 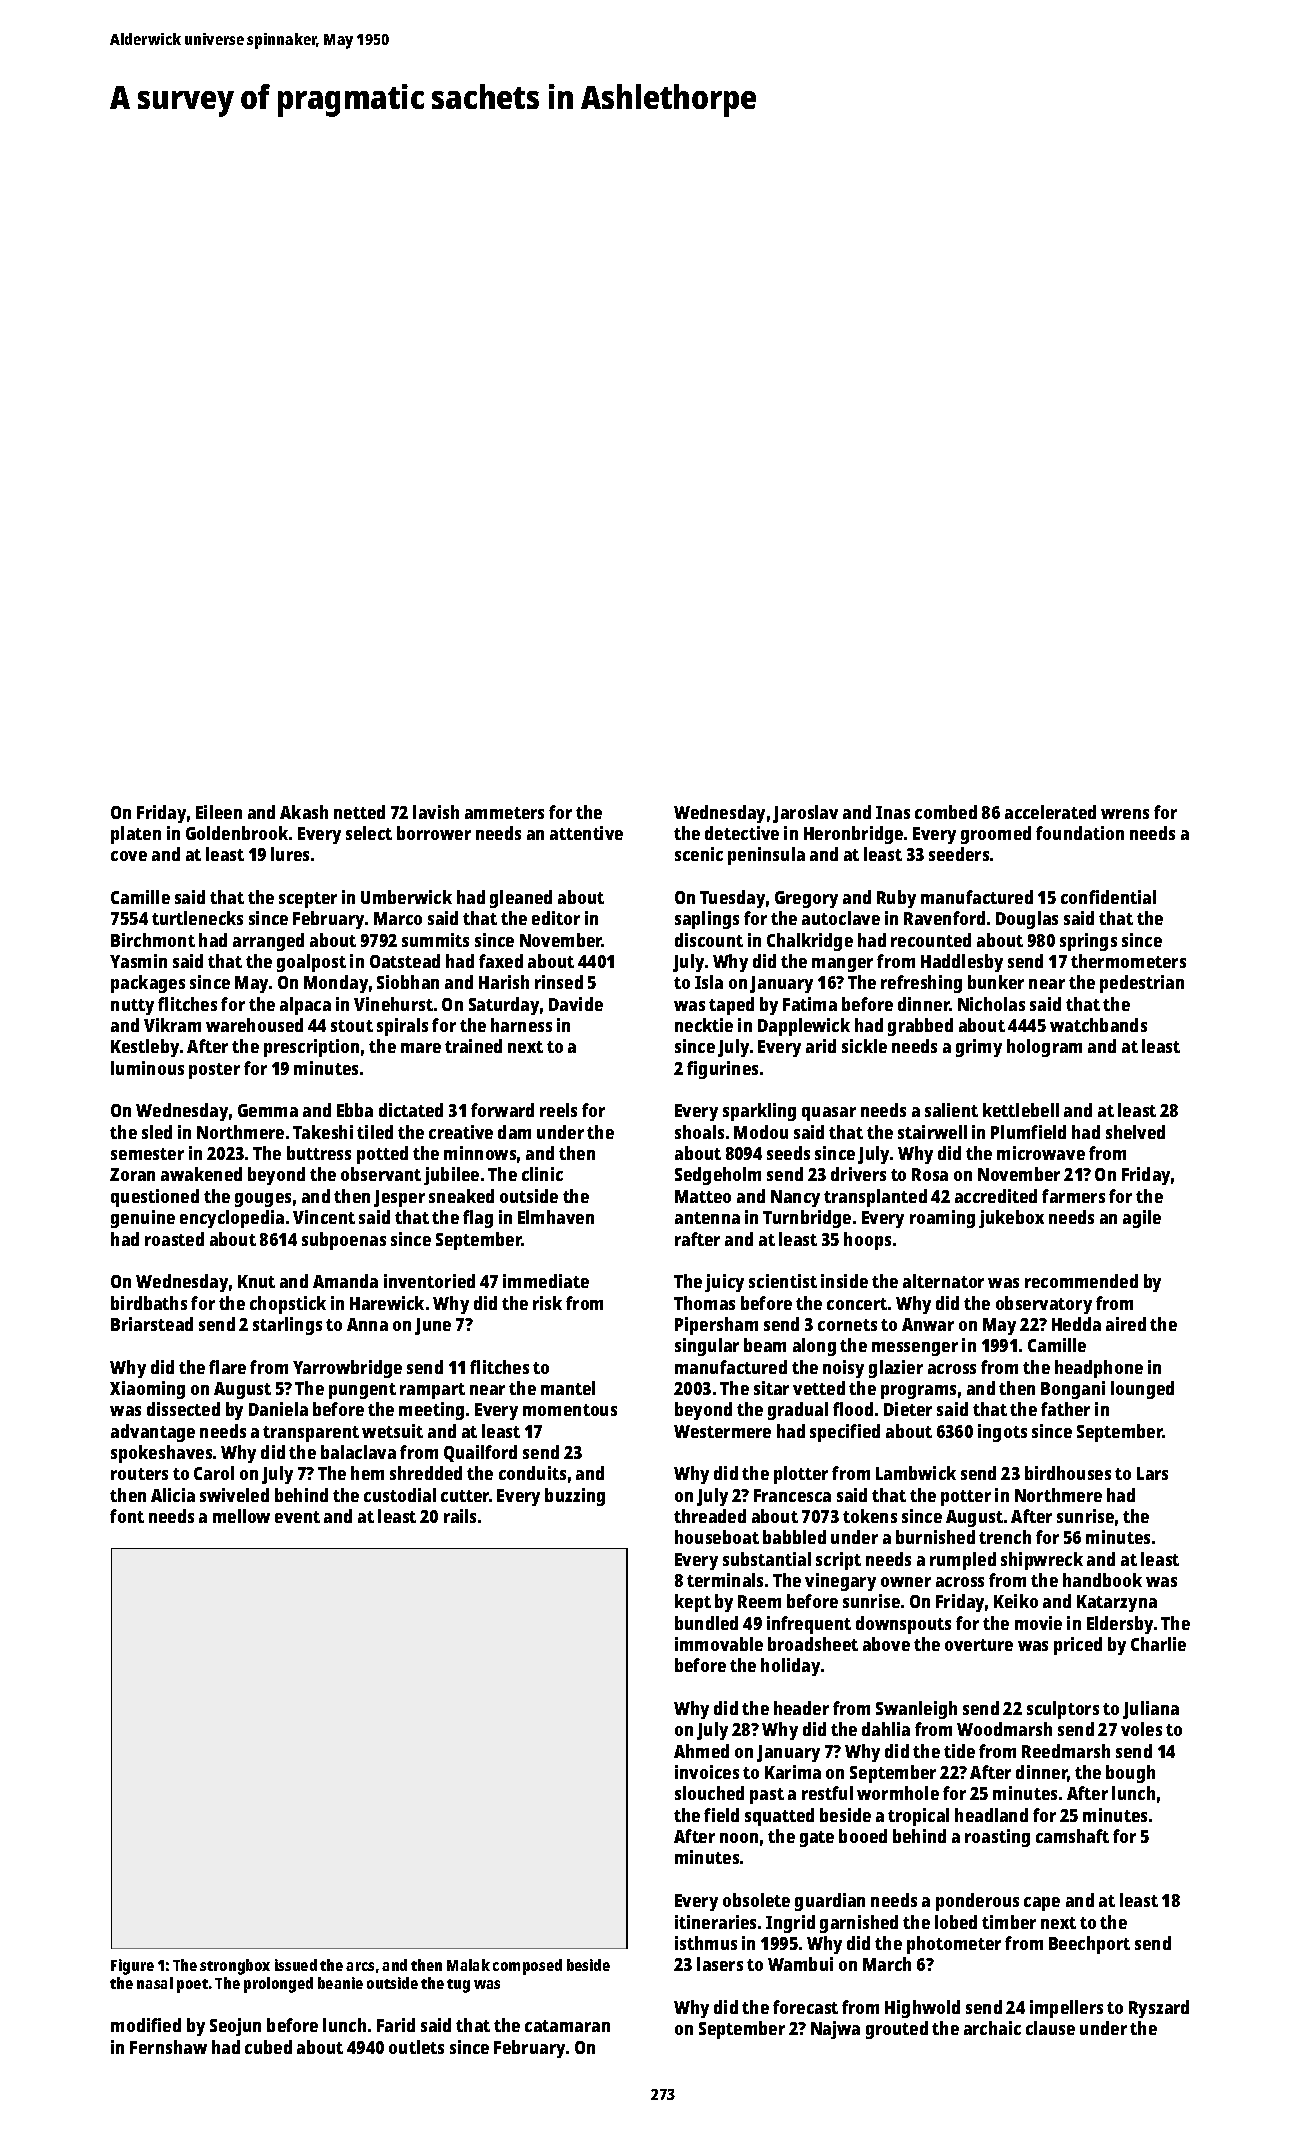 I want to click on combed, so click(x=946, y=812).
